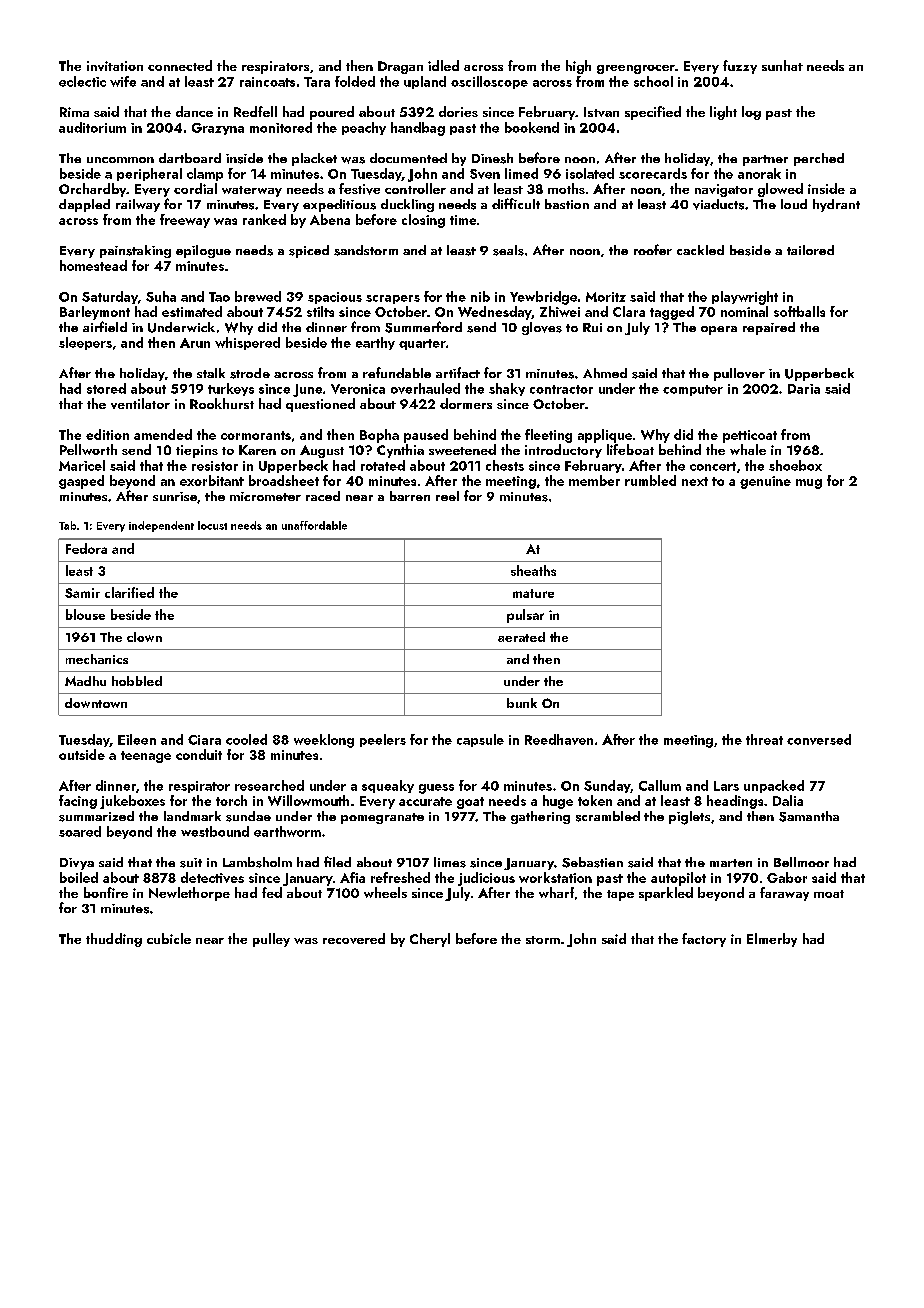  What do you see at coordinates (105, 326) in the document?
I see `airfield` at bounding box center [105, 326].
